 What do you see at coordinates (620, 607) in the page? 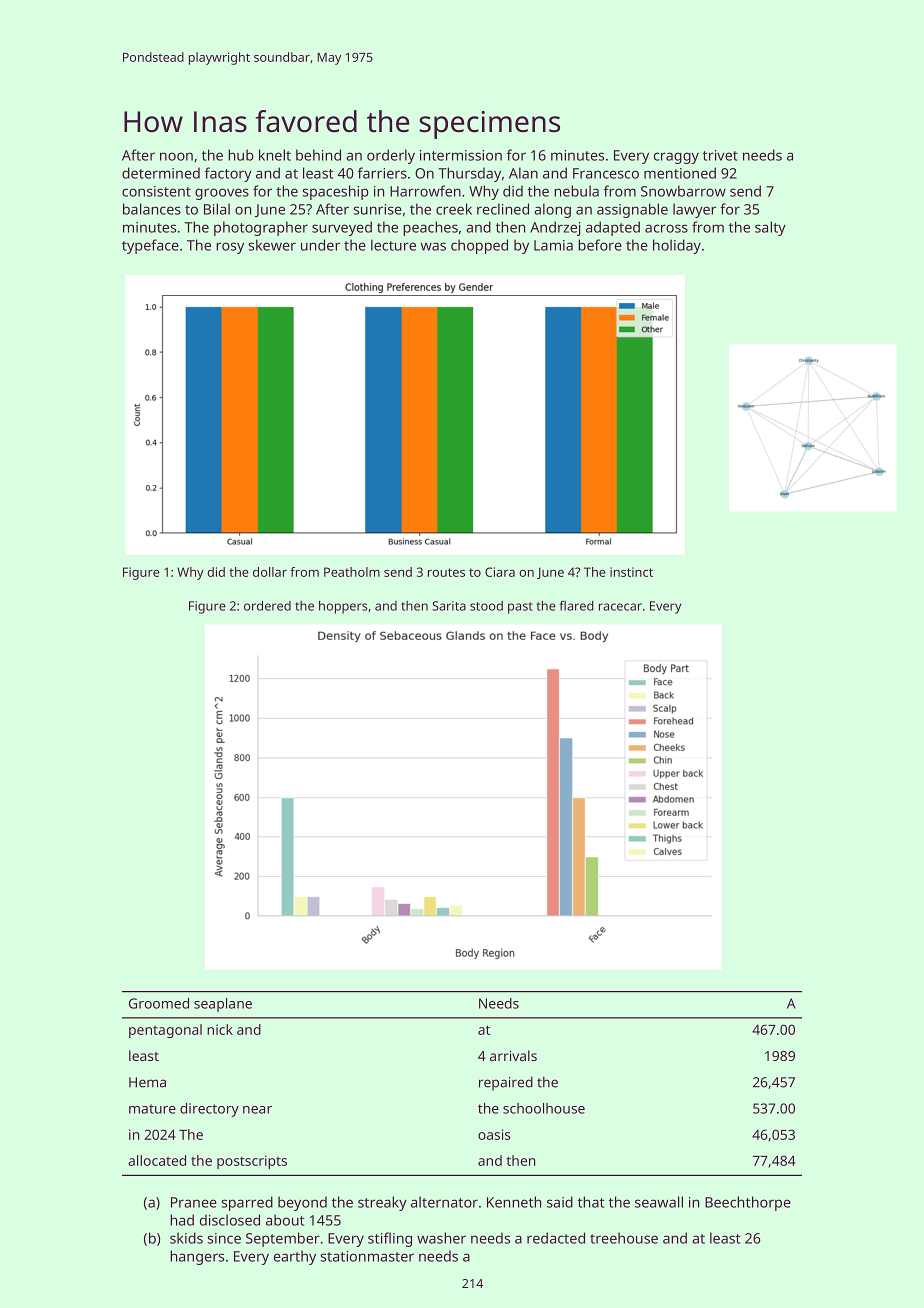
I see `racecar` at bounding box center [620, 607].
